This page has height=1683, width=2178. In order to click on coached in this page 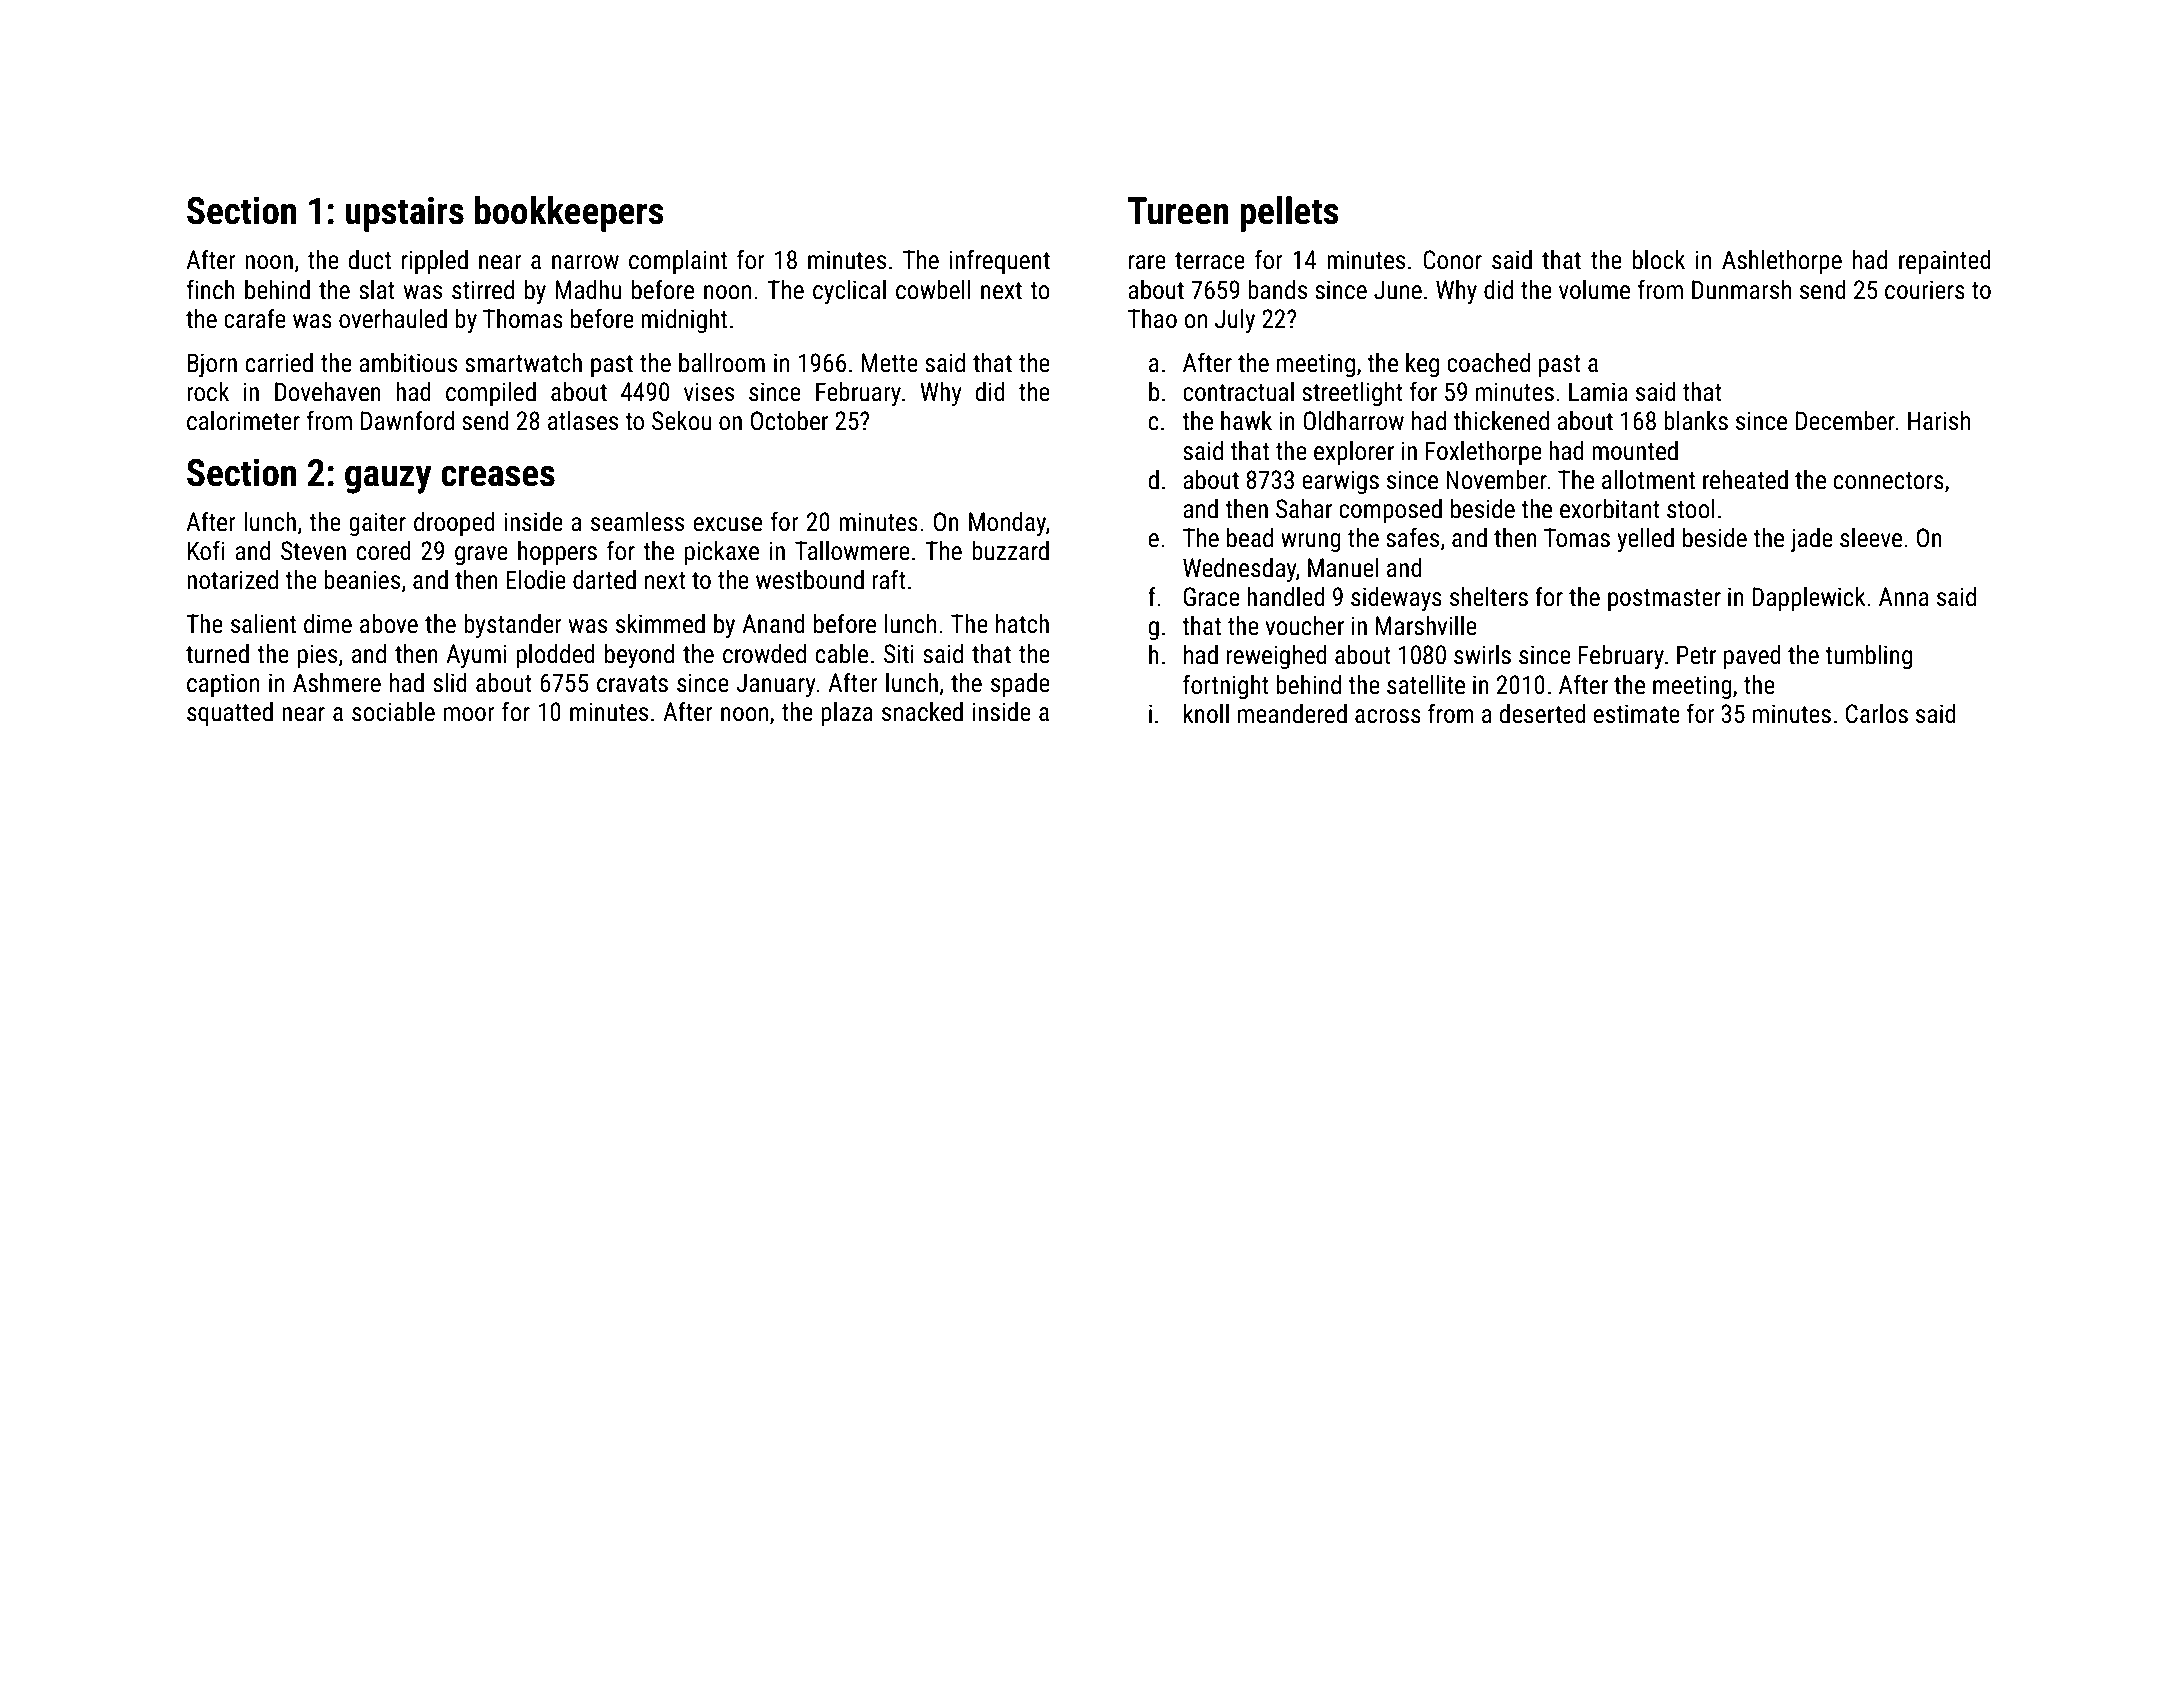, I will do `click(1488, 363)`.
